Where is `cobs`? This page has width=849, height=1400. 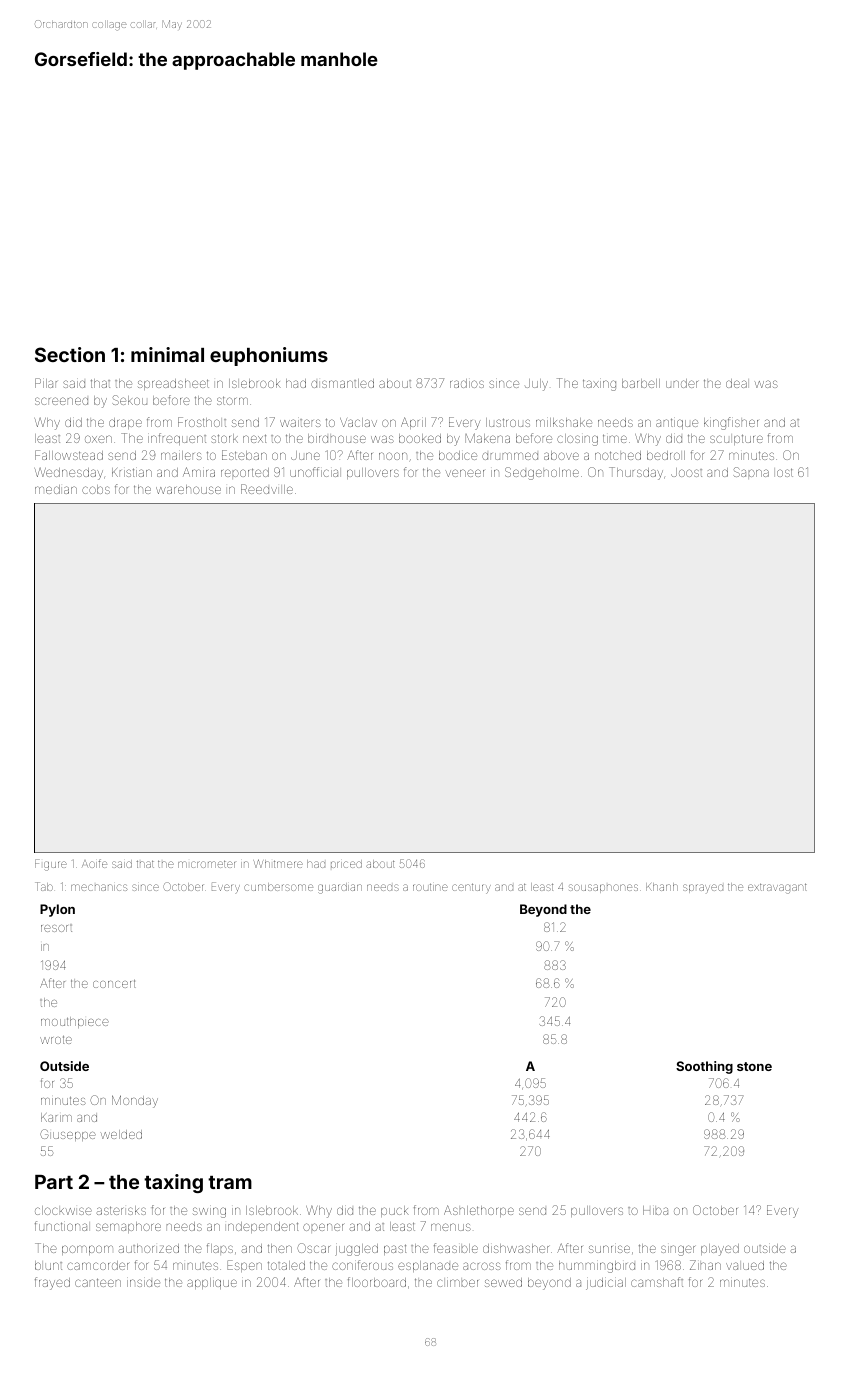
cobs is located at coordinates (96, 489).
